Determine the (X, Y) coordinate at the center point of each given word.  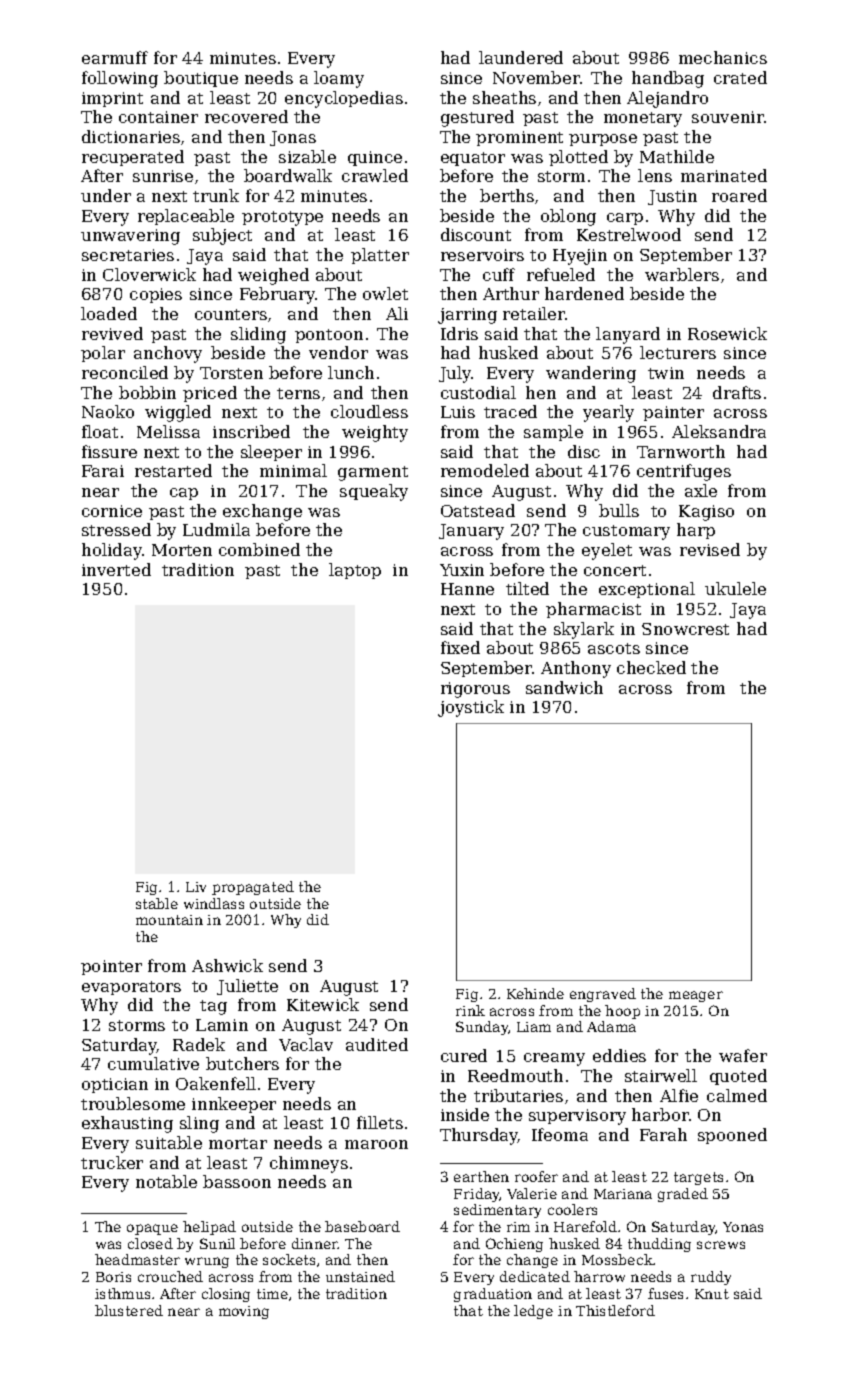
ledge (533, 1312)
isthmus (122, 1293)
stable (157, 903)
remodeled (485, 470)
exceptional (647, 590)
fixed (460, 647)
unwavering (130, 237)
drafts (737, 392)
